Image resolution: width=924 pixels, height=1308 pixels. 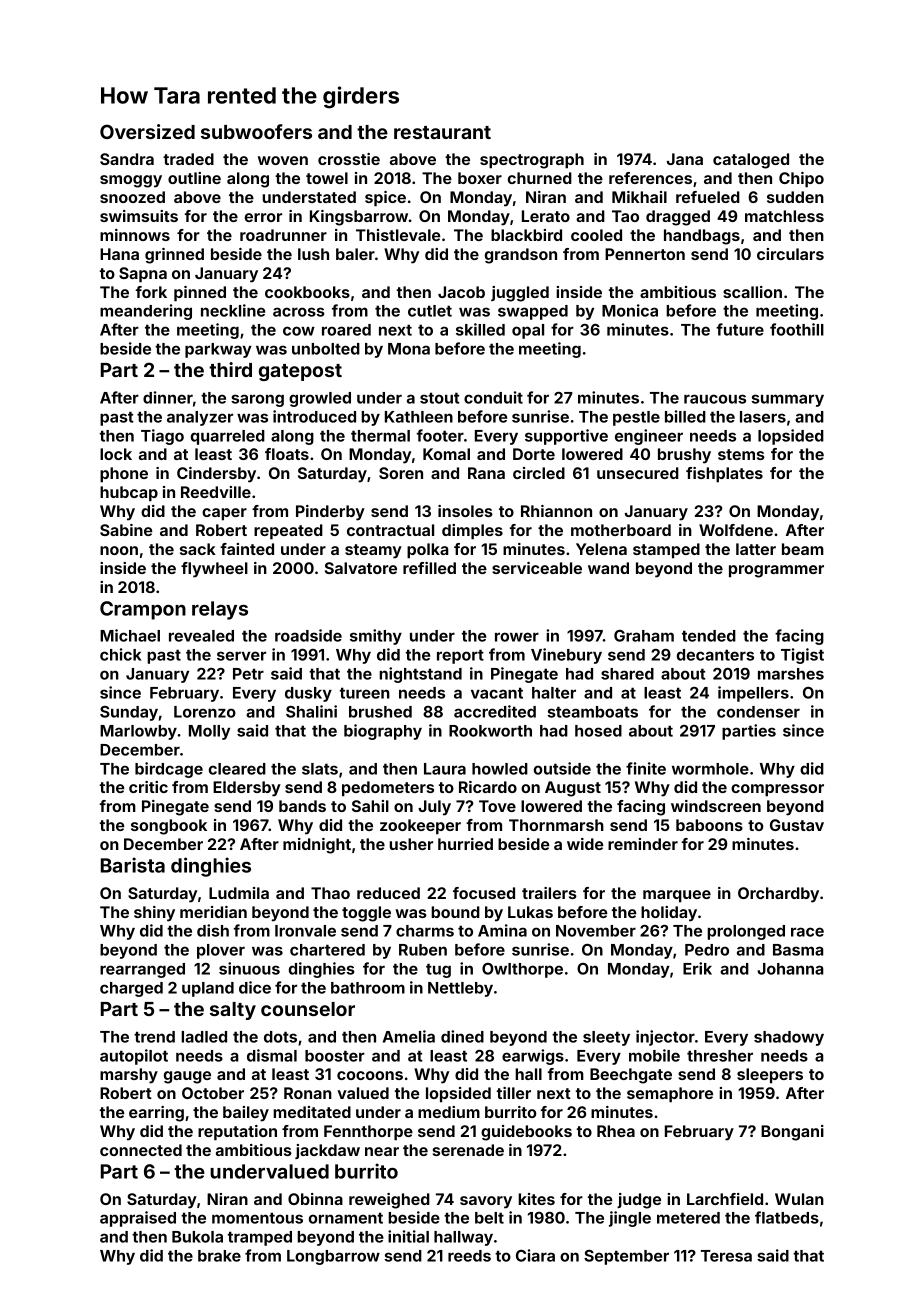 I want to click on thresher, so click(x=720, y=1056).
